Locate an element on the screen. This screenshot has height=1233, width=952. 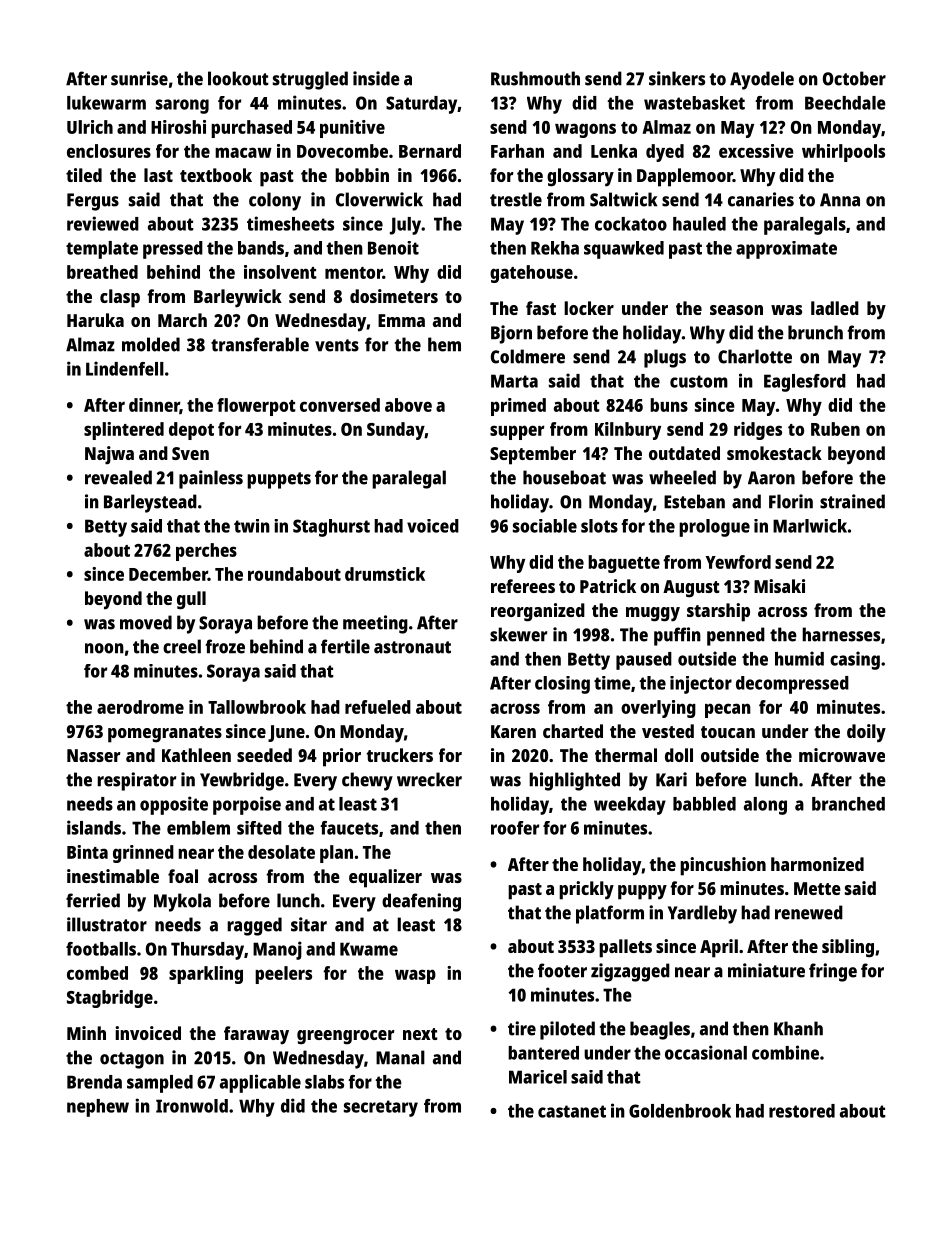
wastebasket is located at coordinates (694, 103).
